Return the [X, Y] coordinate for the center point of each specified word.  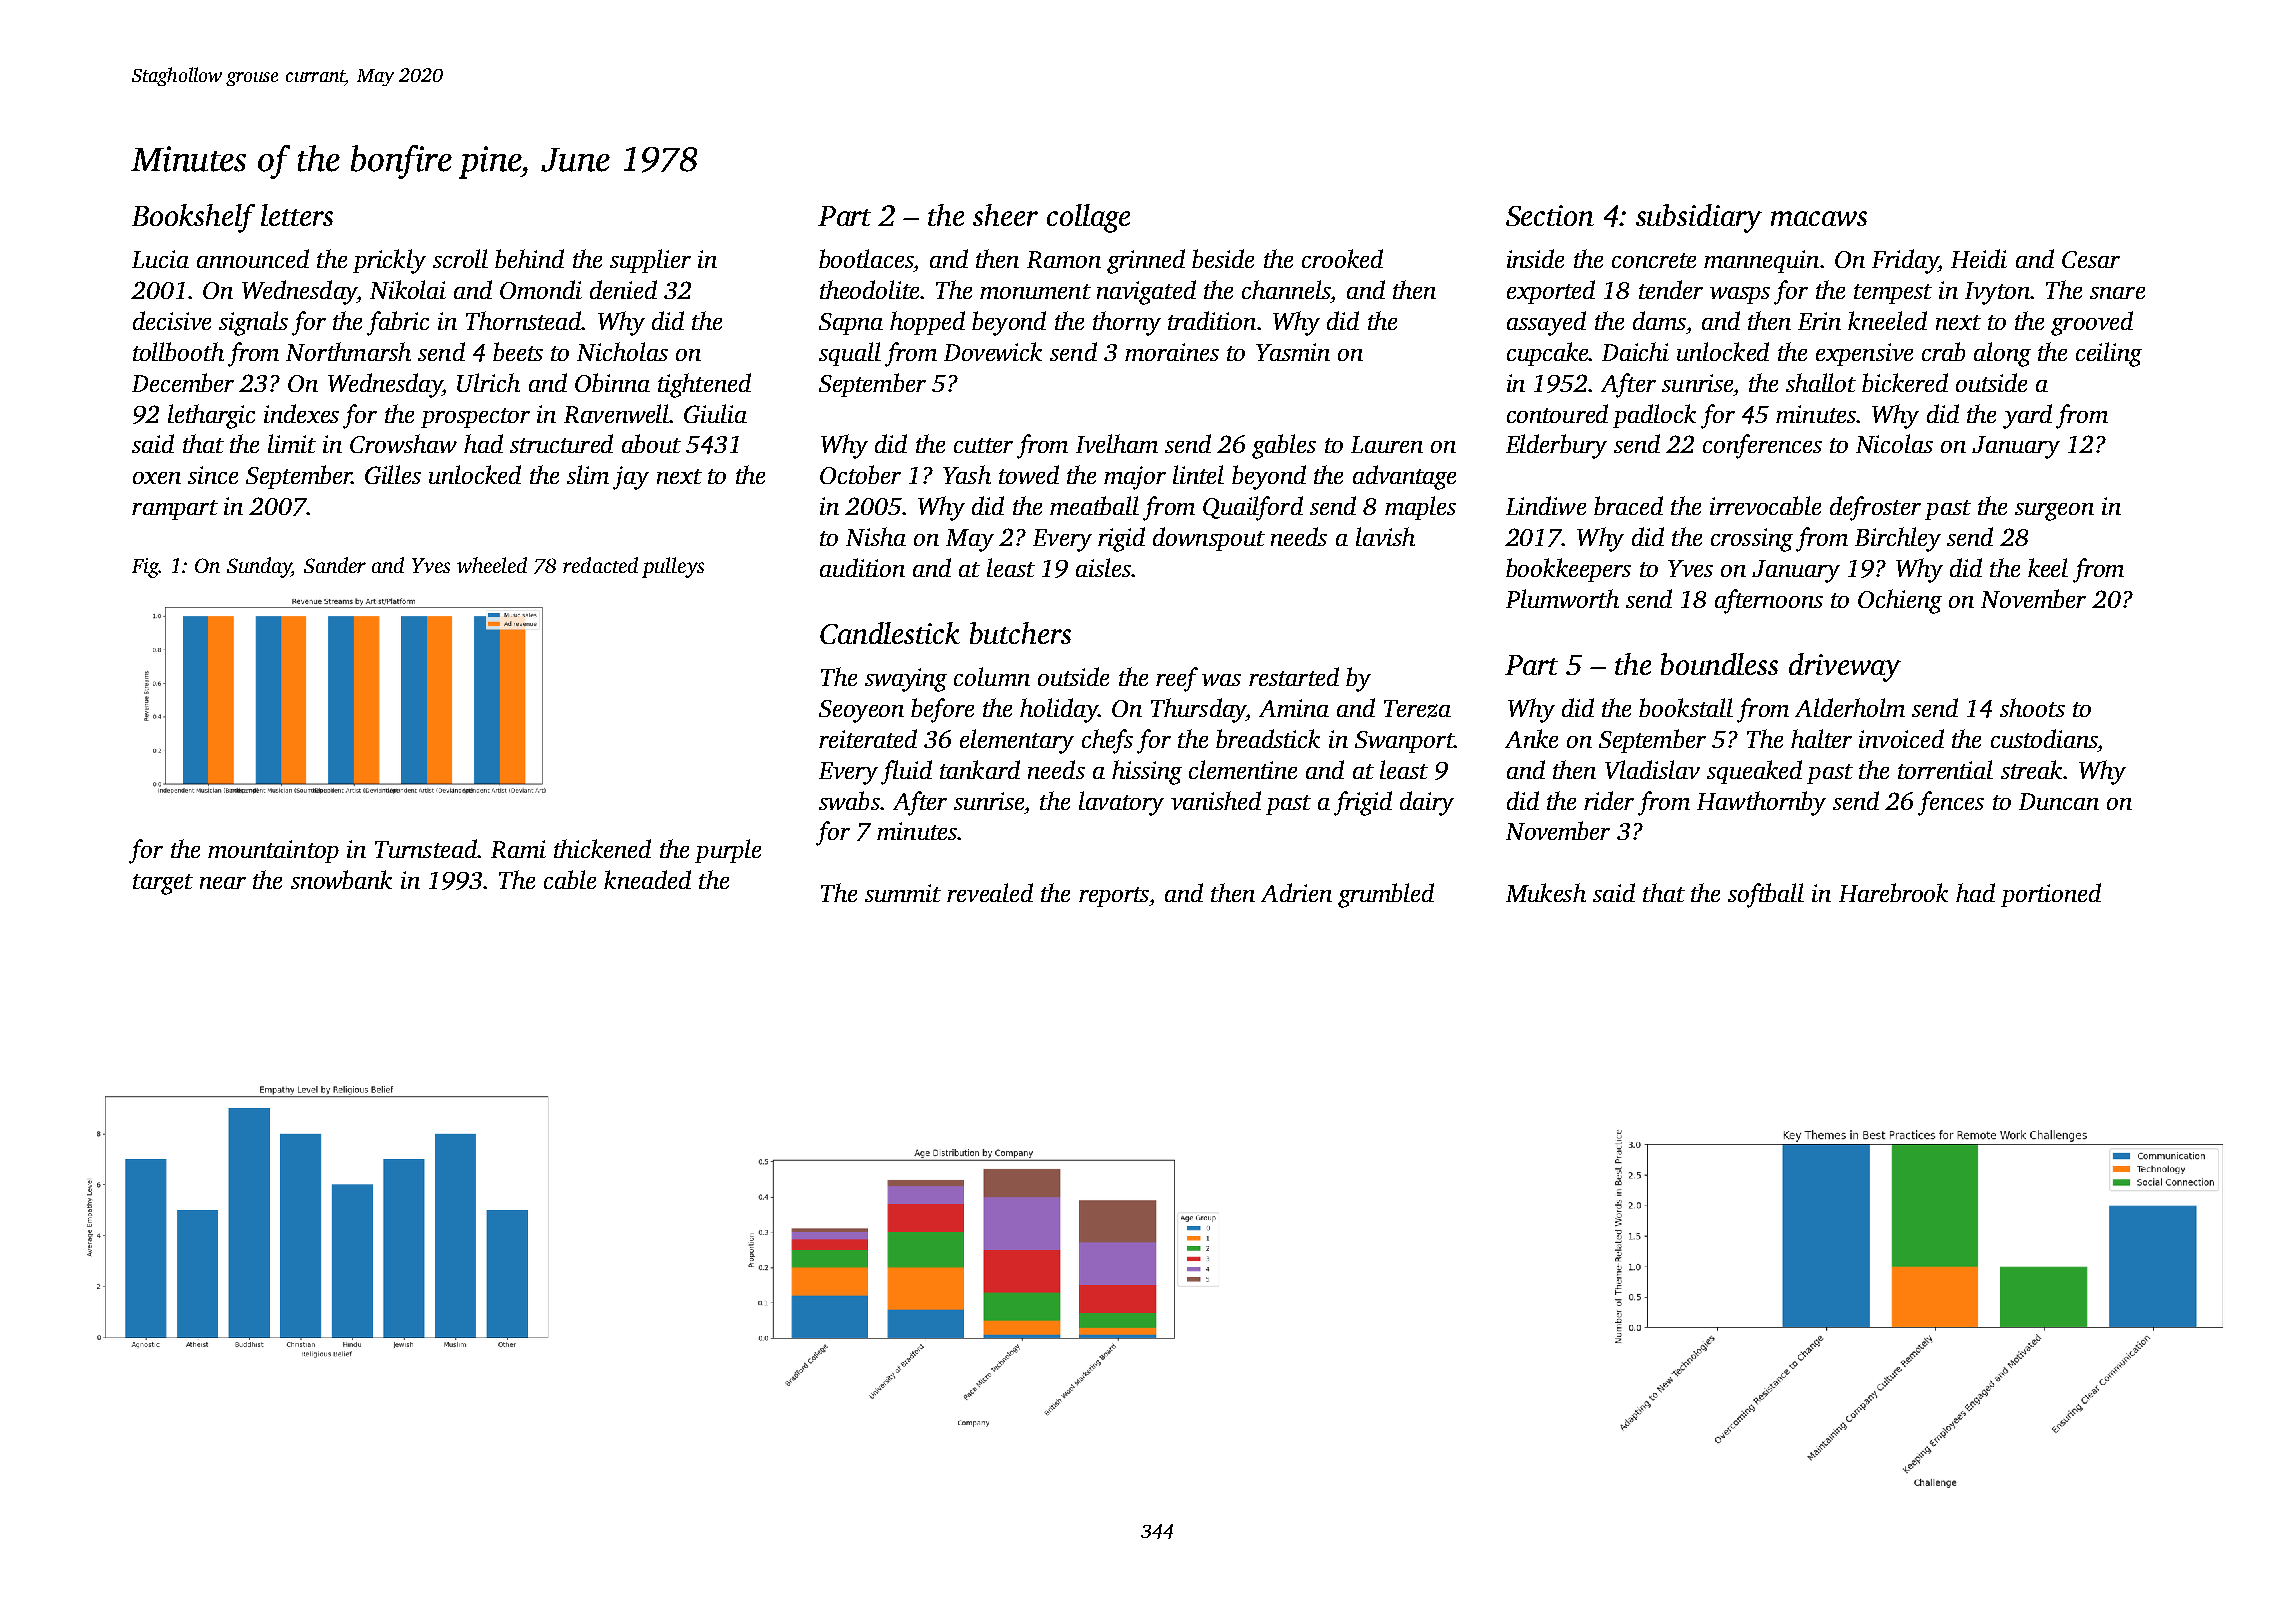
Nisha [876, 536]
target [163, 884]
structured [561, 443]
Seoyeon [861, 711]
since [213, 475]
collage [1088, 218]
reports [1114, 897]
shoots [2032, 707]
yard [2027, 416]
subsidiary [1699, 218]
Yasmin [1293, 352]
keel [2048, 567]
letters [297, 215]
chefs [1107, 741]
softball [1766, 895]
